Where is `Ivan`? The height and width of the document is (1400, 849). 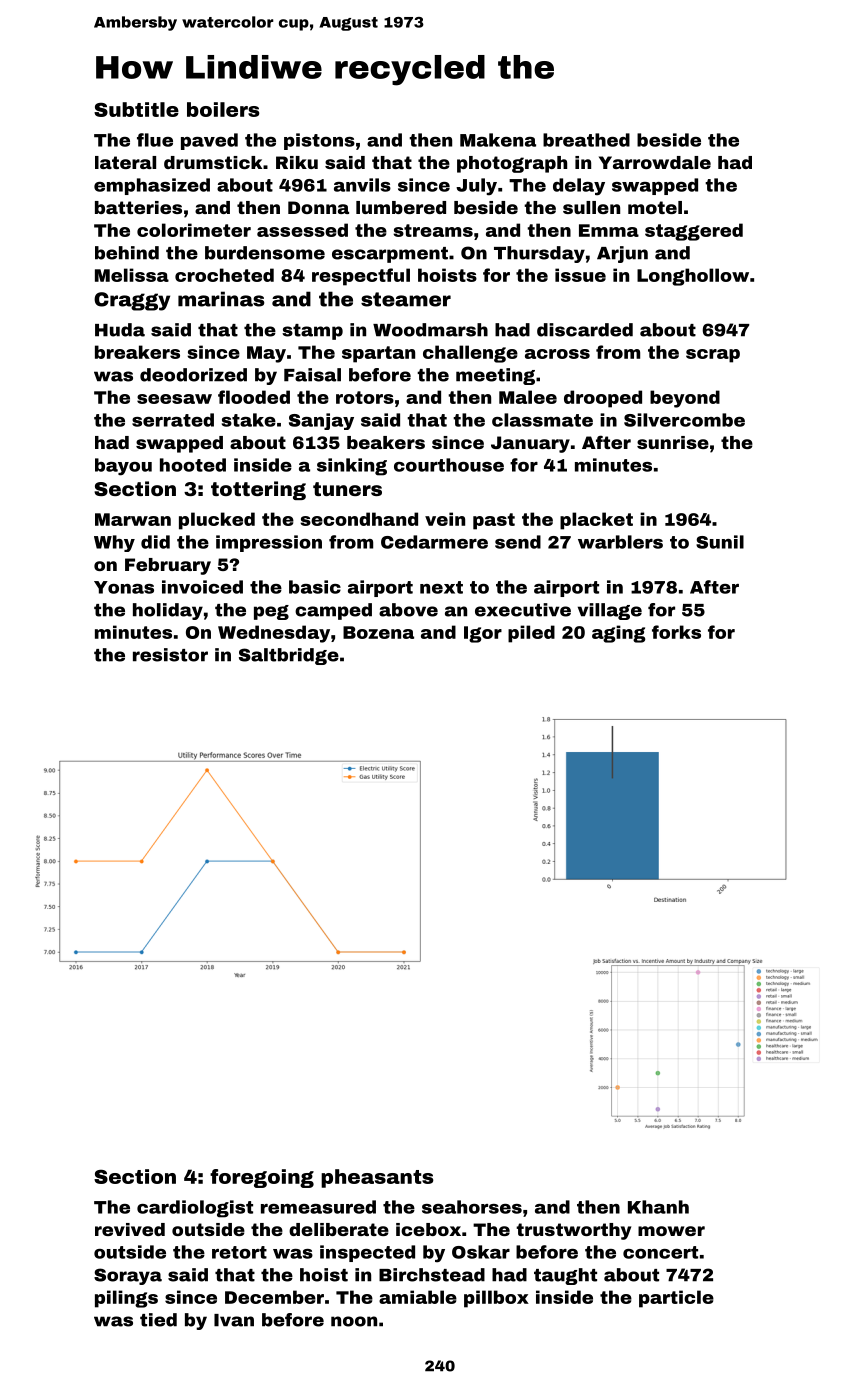 Ivan is located at coordinates (234, 1320).
